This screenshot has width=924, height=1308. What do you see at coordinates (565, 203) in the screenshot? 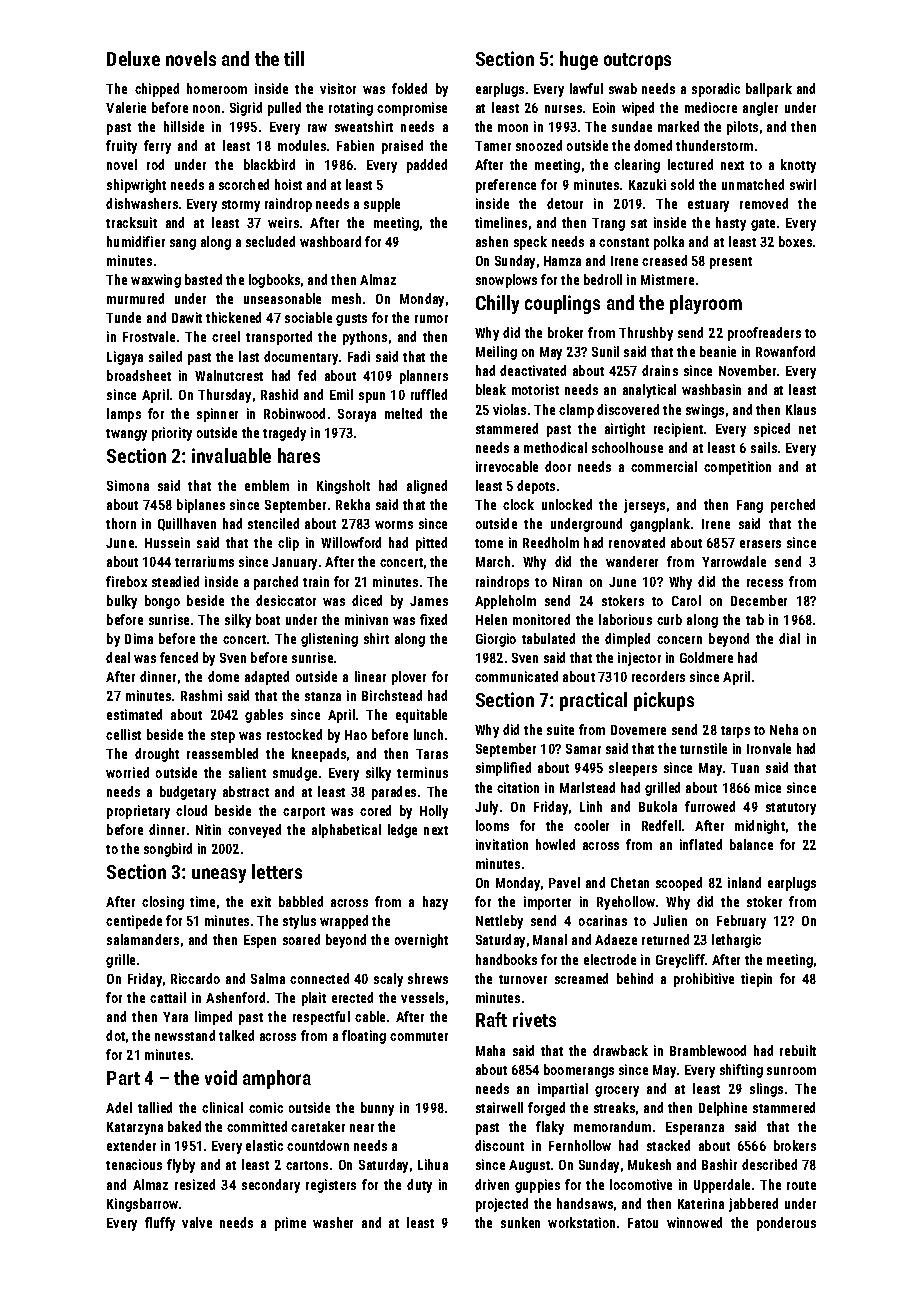
I see `detour` at bounding box center [565, 203].
